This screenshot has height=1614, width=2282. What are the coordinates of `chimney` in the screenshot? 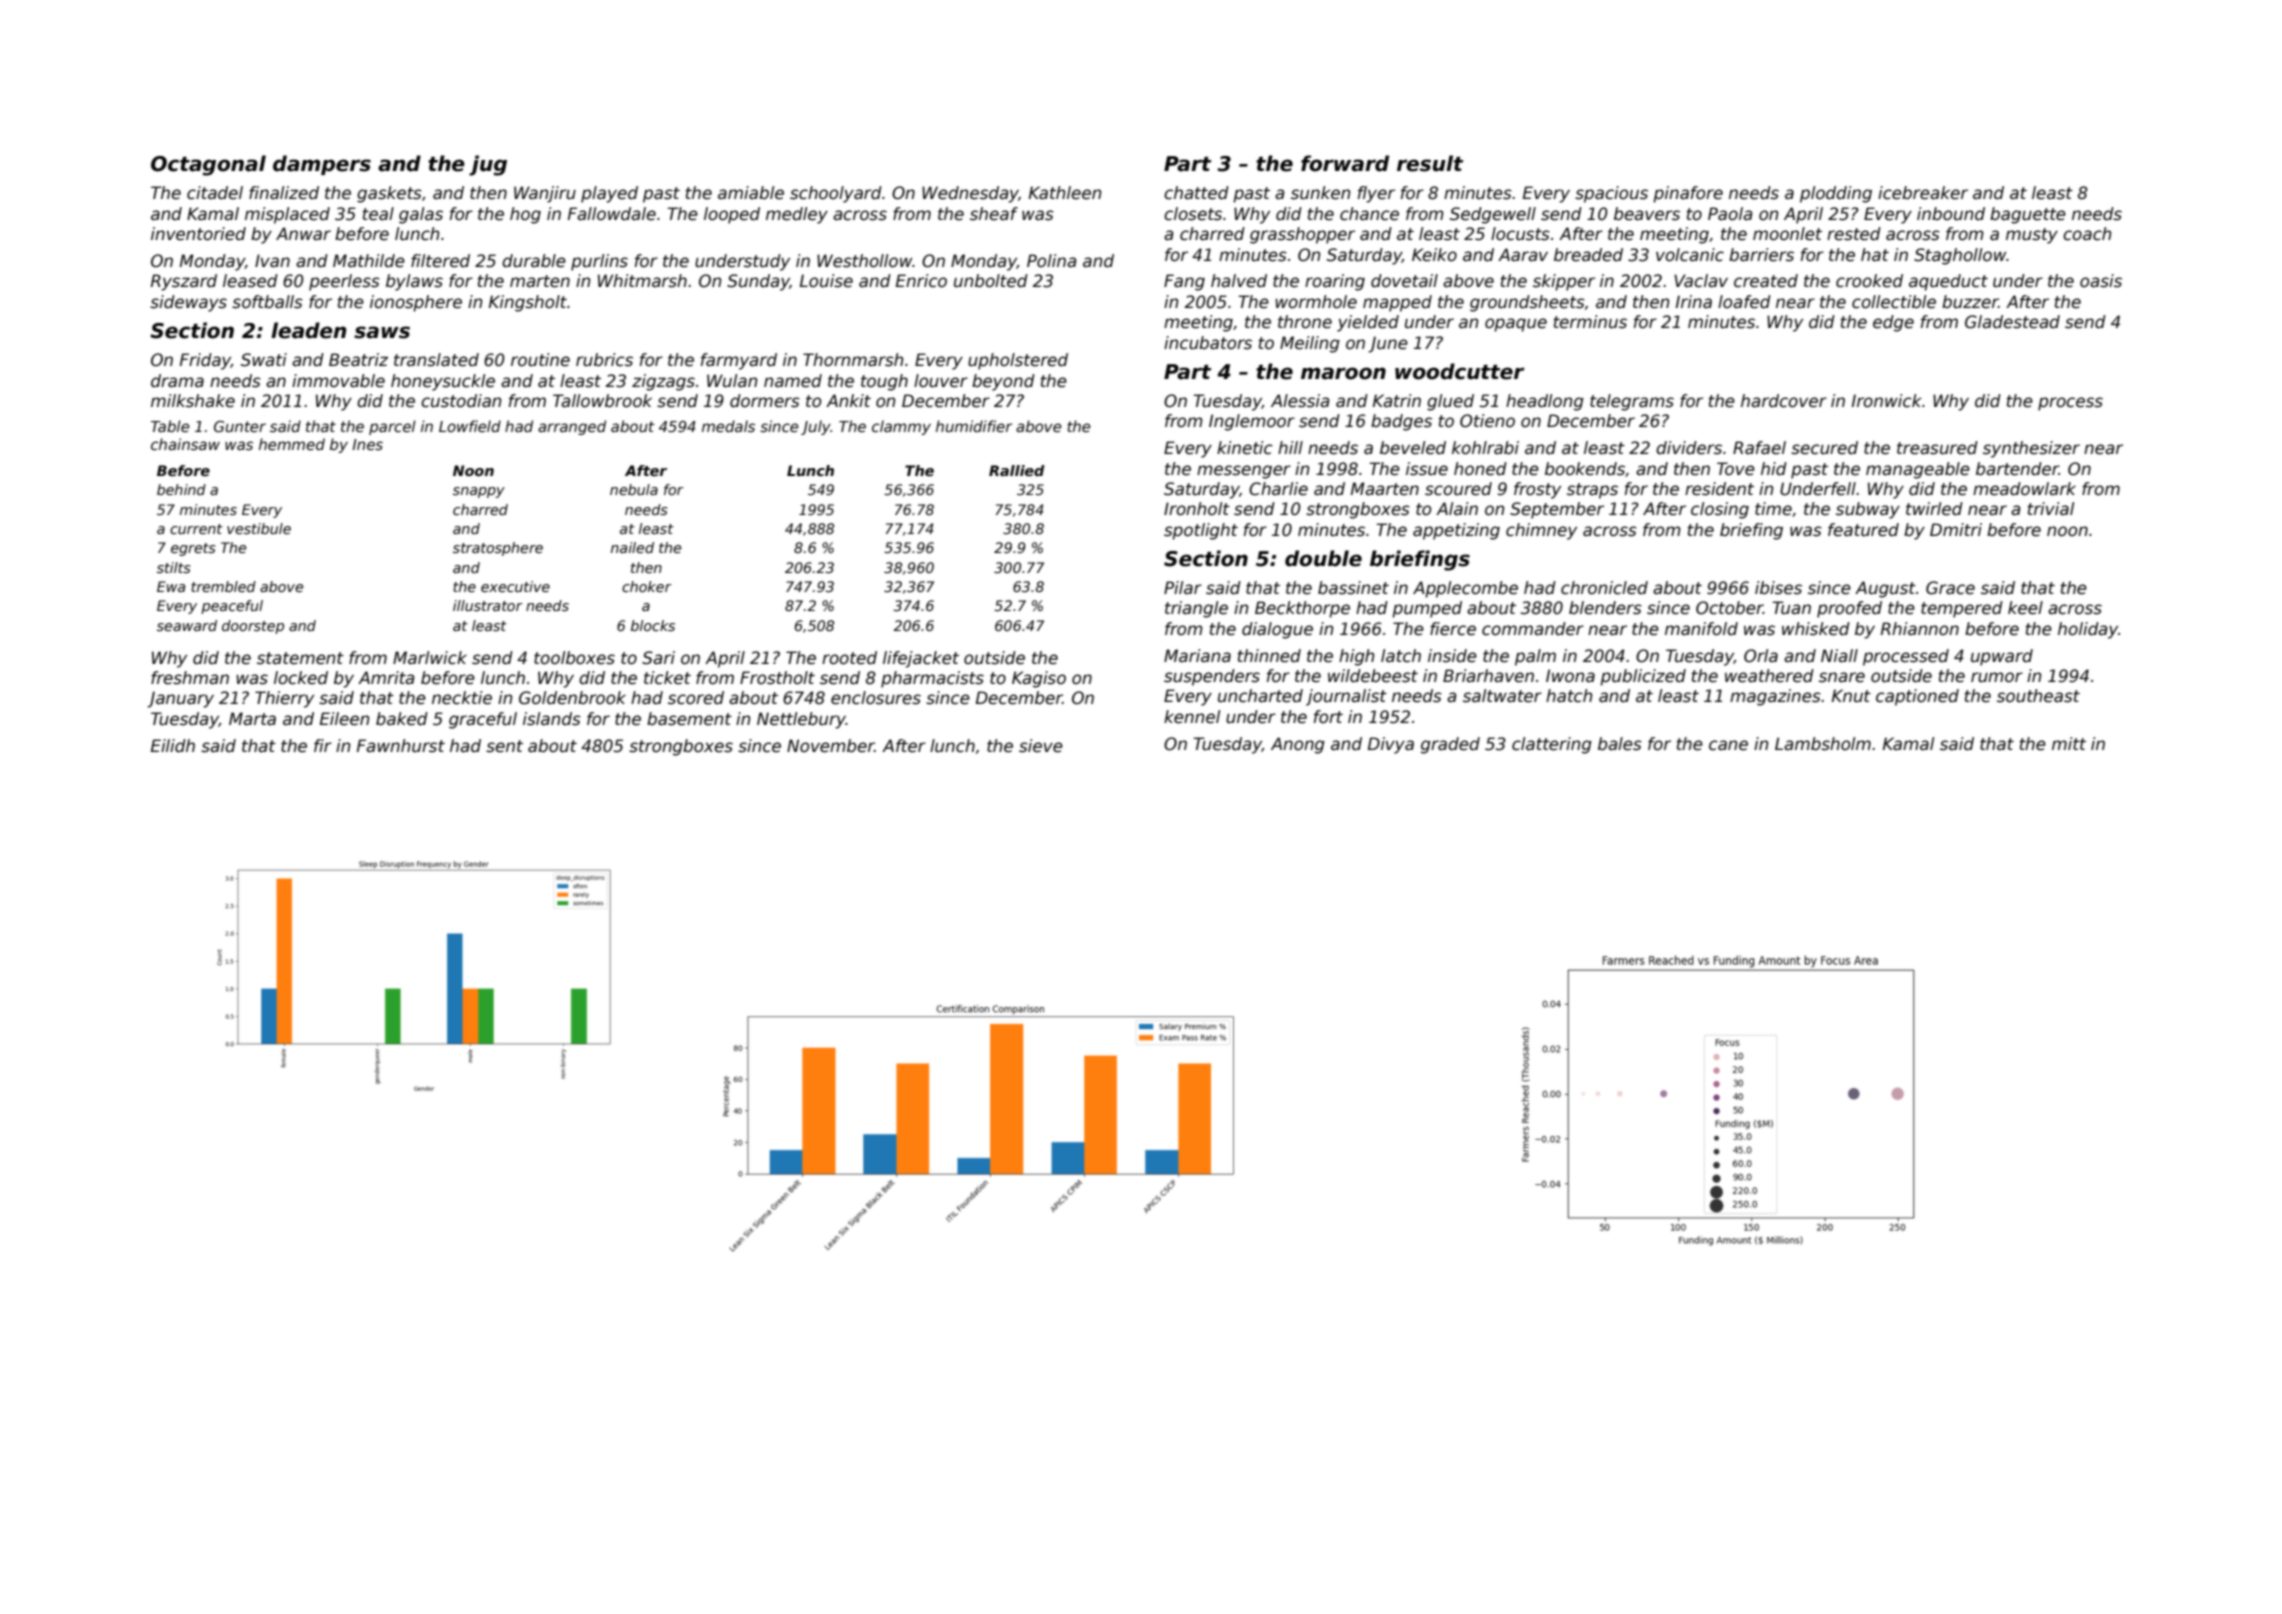 It's located at (1541, 531).
